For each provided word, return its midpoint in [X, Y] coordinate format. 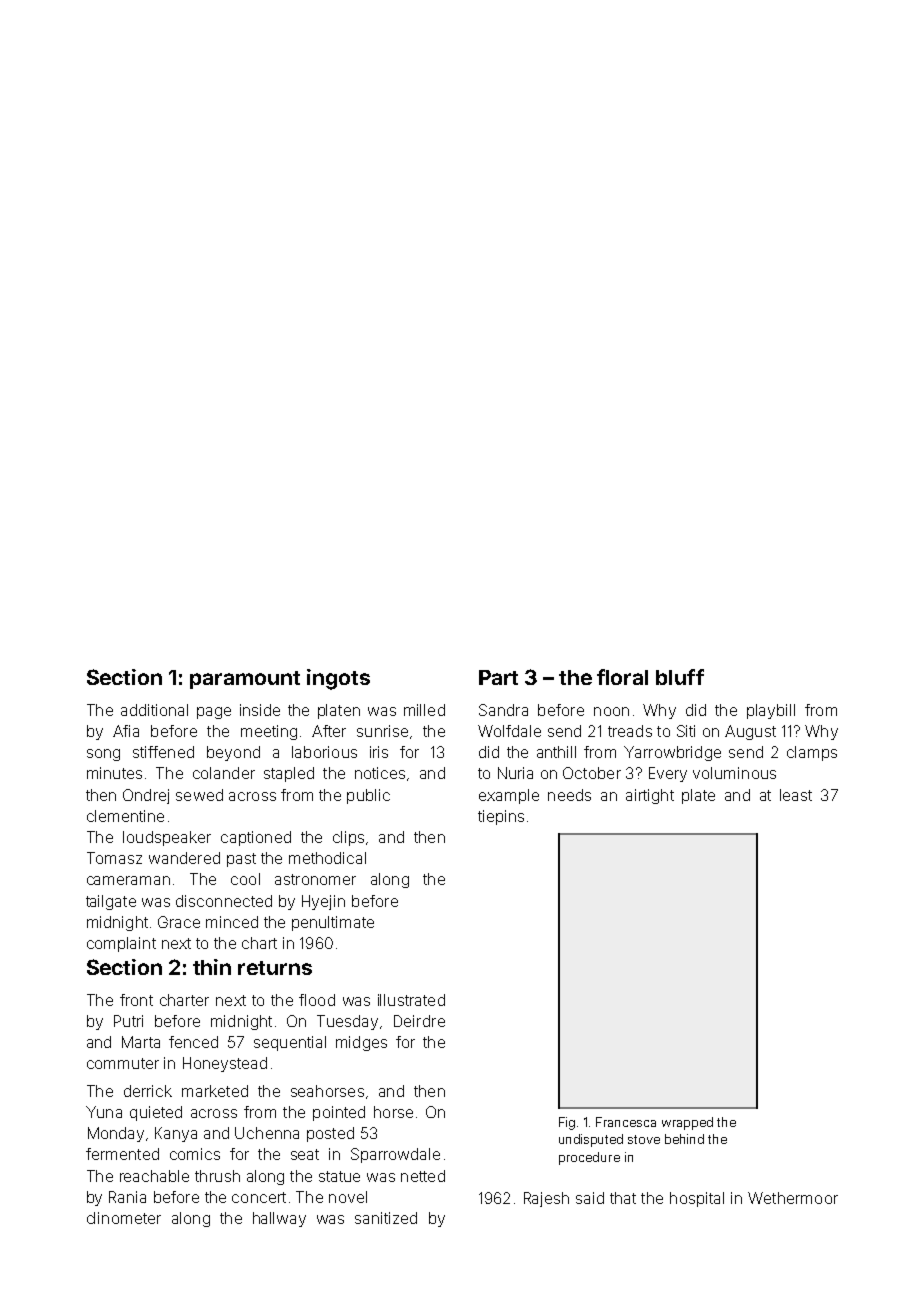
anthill [556, 752]
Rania [127, 1197]
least [796, 795]
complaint [121, 944]
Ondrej [146, 796]
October [592, 773]
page [214, 713]
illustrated [411, 1000]
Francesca [626, 1122]
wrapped [687, 1123]
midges [361, 1043]
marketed [215, 1091]
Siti [686, 731]
